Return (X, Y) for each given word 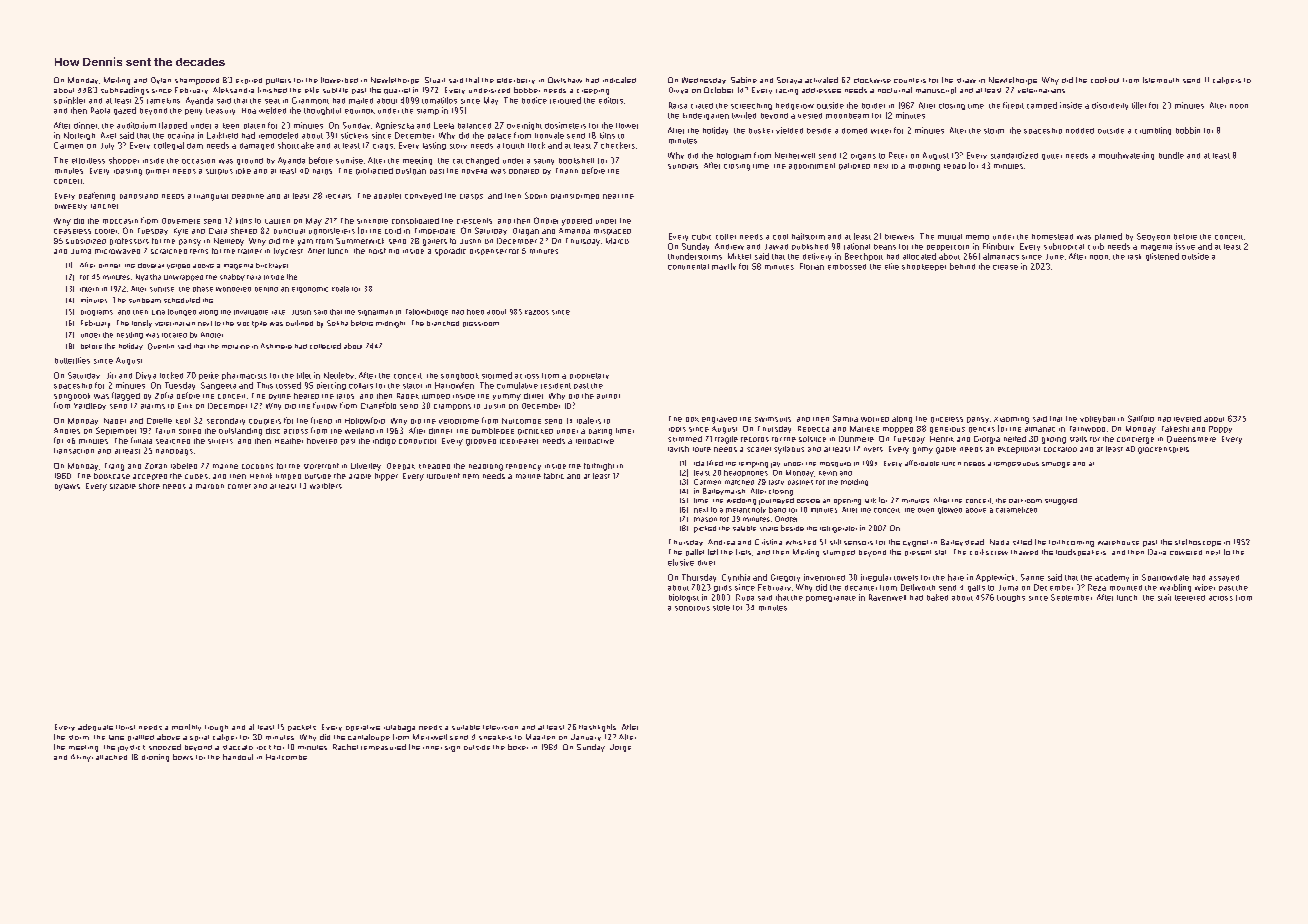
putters (278, 81)
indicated (619, 80)
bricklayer (272, 266)
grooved (481, 442)
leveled (1187, 419)
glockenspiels (1163, 450)
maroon (210, 486)
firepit (1013, 105)
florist (125, 727)
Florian (812, 266)
